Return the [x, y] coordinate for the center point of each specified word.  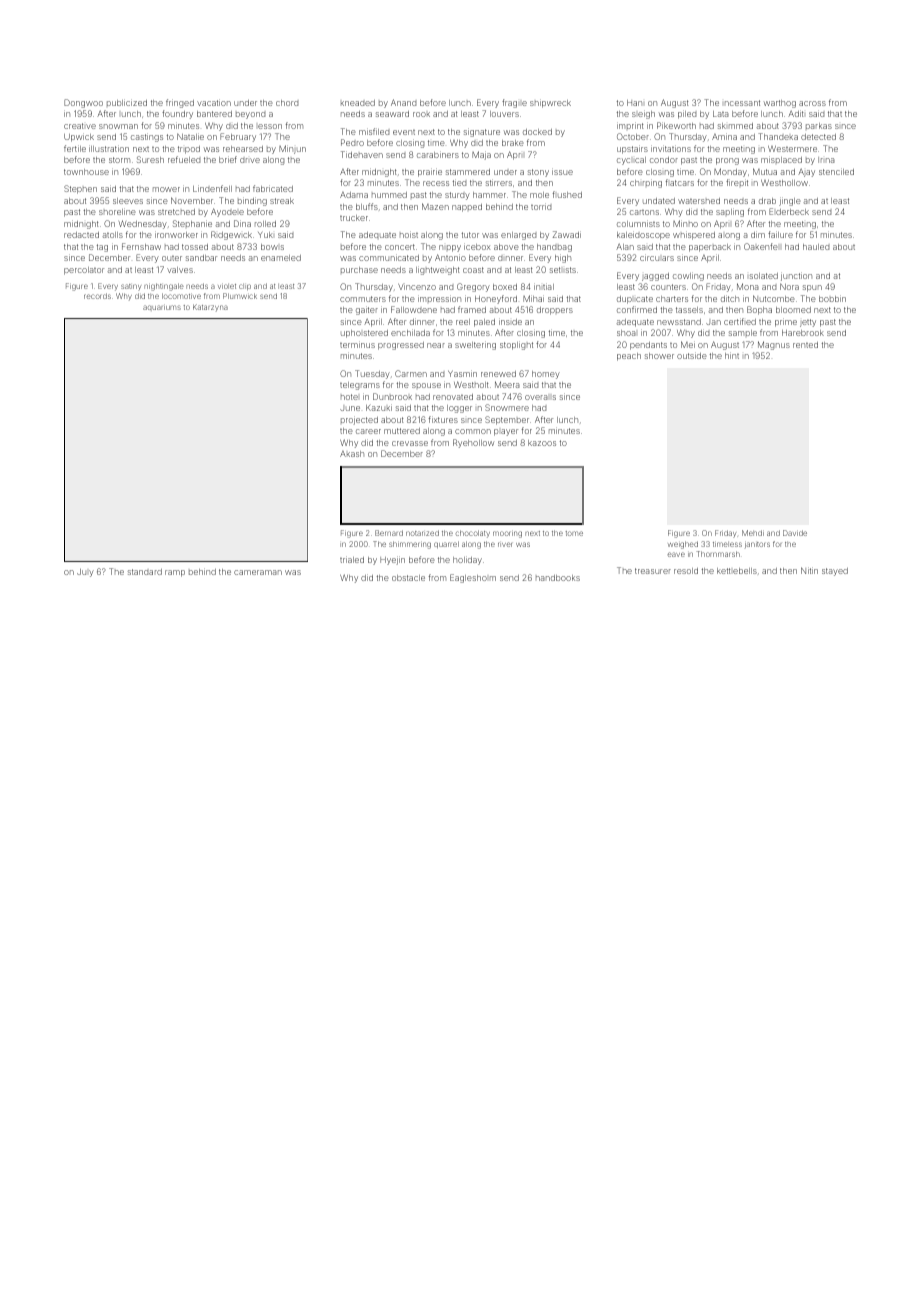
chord [287, 103]
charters [672, 299]
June [350, 408]
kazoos [542, 443]
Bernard [389, 533]
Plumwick [240, 296]
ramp [175, 573]
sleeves [128, 201]
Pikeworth [676, 125]
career [368, 431]
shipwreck [550, 104]
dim [758, 234]
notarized [422, 533]
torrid [541, 206]
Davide [795, 533]
